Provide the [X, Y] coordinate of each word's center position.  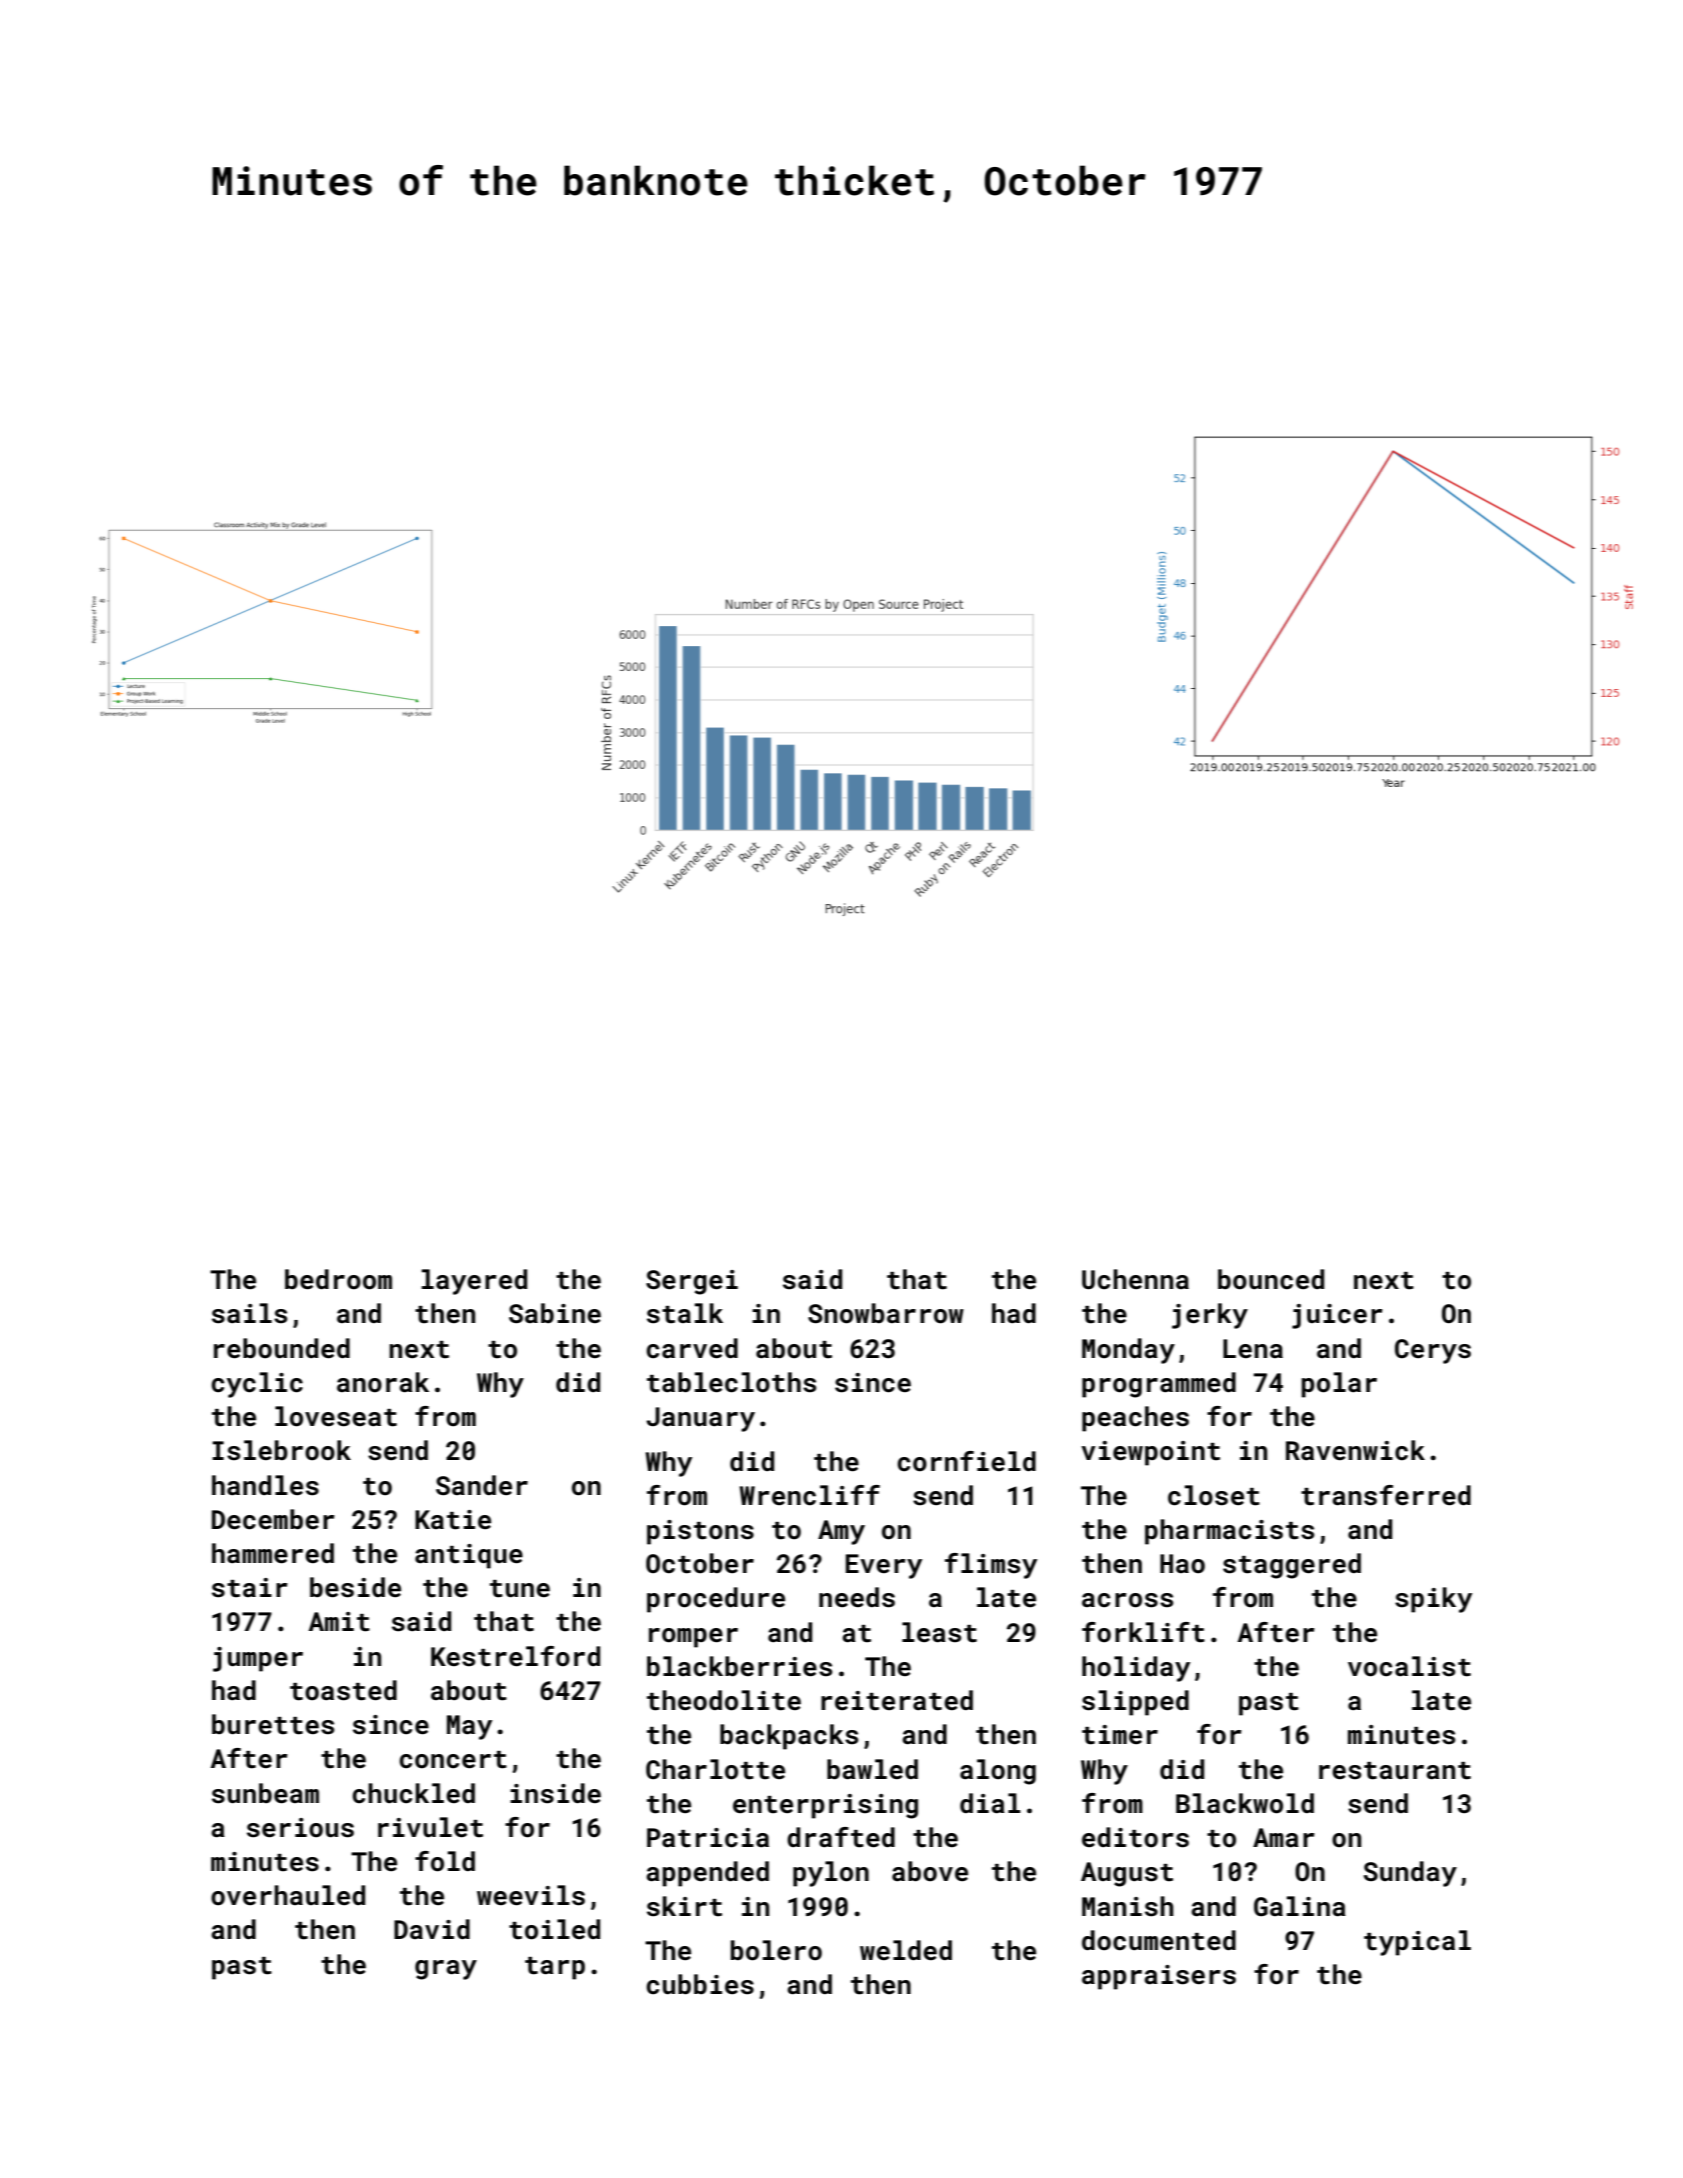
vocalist [1409, 1666]
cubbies [700, 1984]
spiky [1433, 1600]
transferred [1386, 1495]
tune [520, 1589]
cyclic [257, 1385]
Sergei [692, 1282]
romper [693, 1638]
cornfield [966, 1461]
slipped [1135, 1703]
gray [446, 1970]
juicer [1337, 1316]
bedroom [338, 1279]
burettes [273, 1724]
